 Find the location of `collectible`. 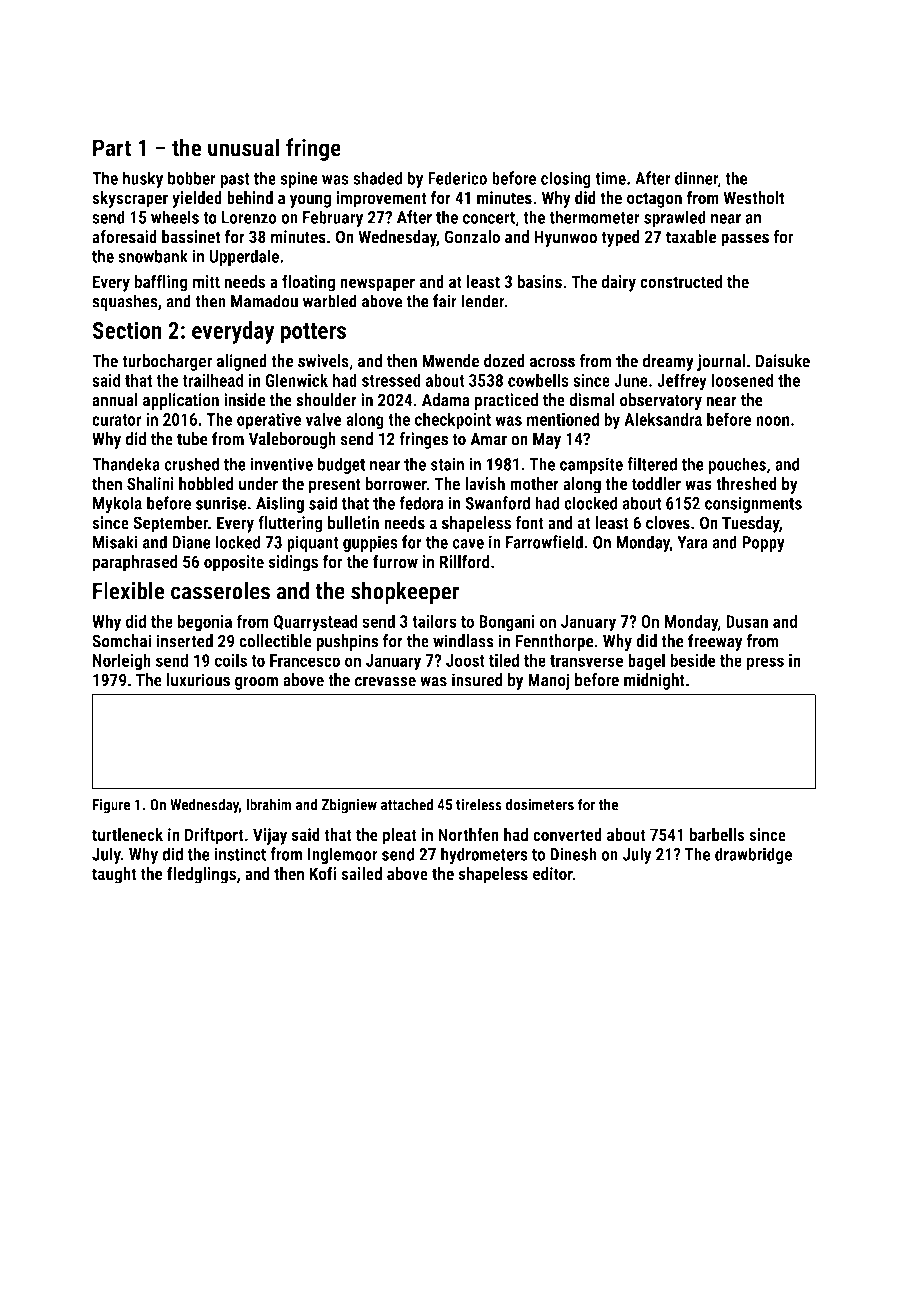

collectible is located at coordinates (275, 641).
